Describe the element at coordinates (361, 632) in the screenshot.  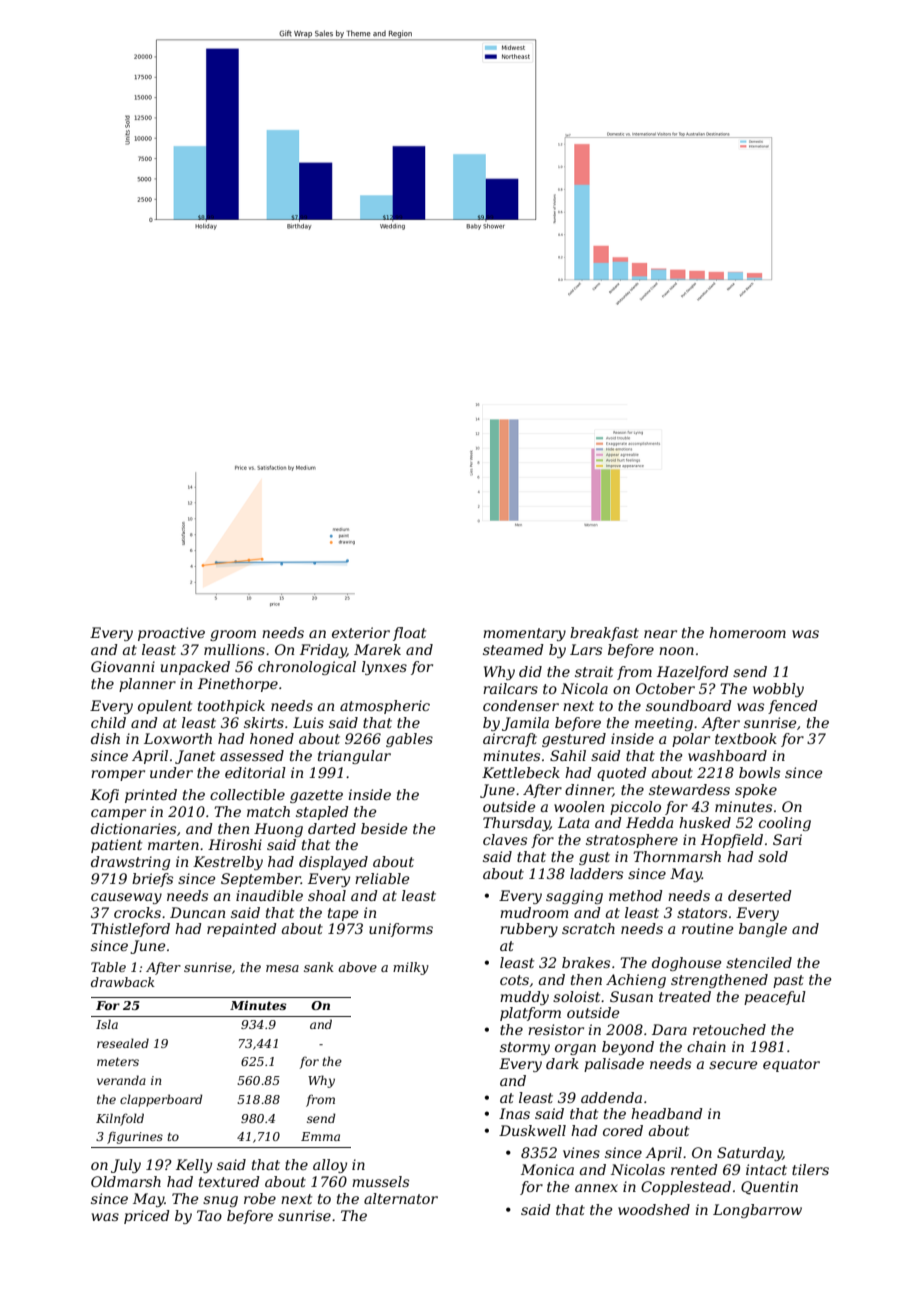
I see `exterior` at that location.
